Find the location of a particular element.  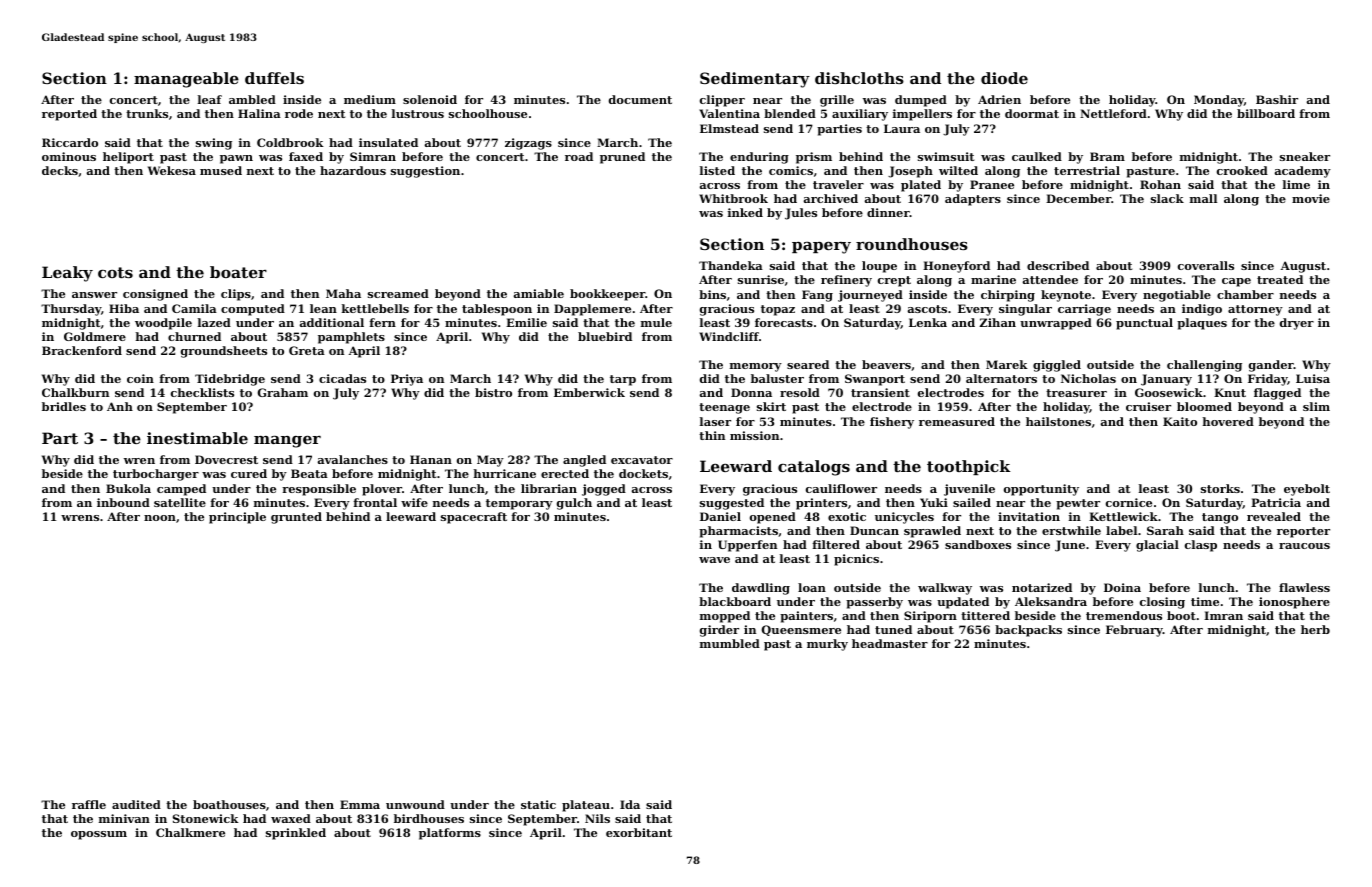

flawless is located at coordinates (1304, 587).
